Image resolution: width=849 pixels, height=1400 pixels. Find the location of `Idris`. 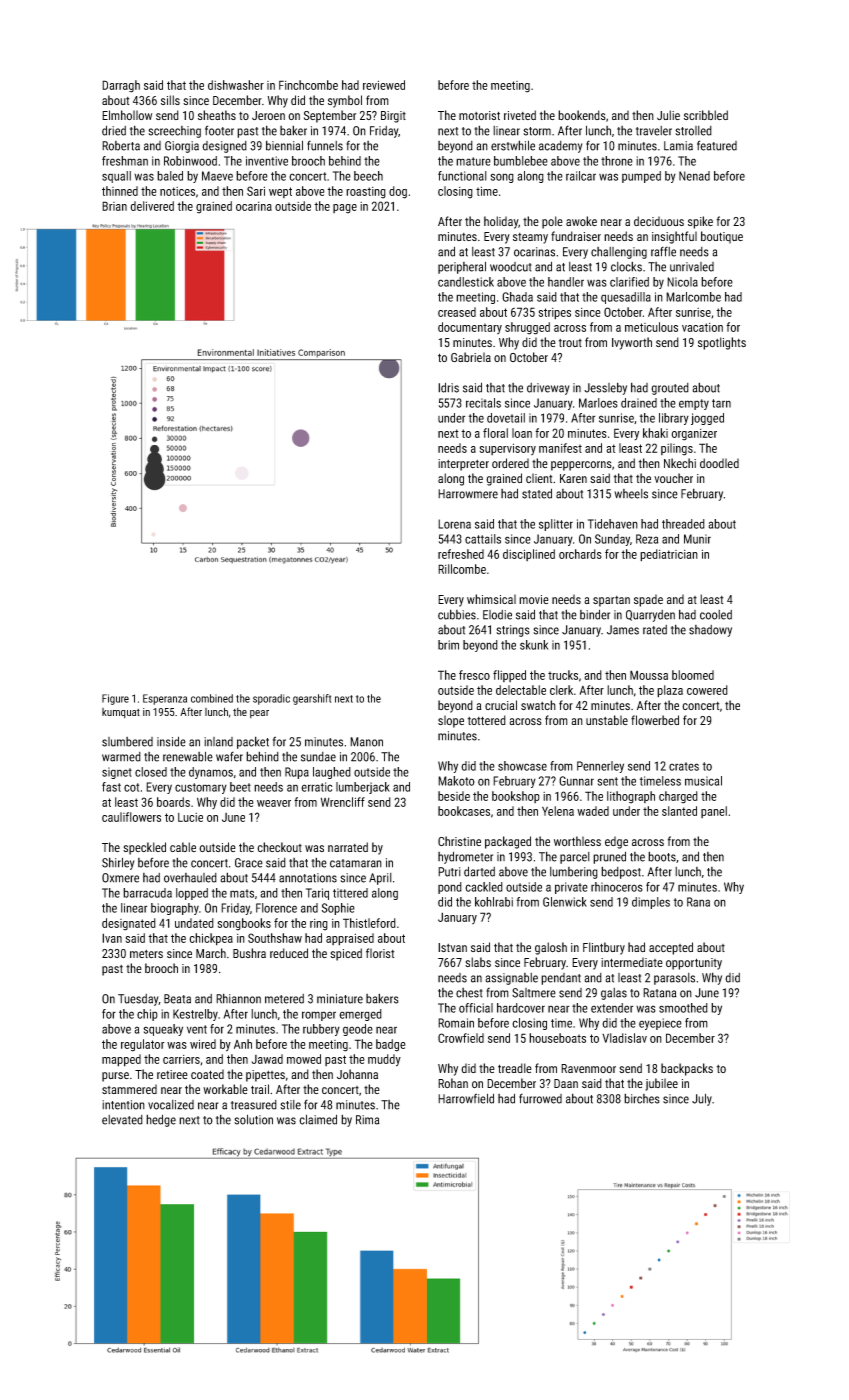

Idris is located at coordinates (448, 387).
